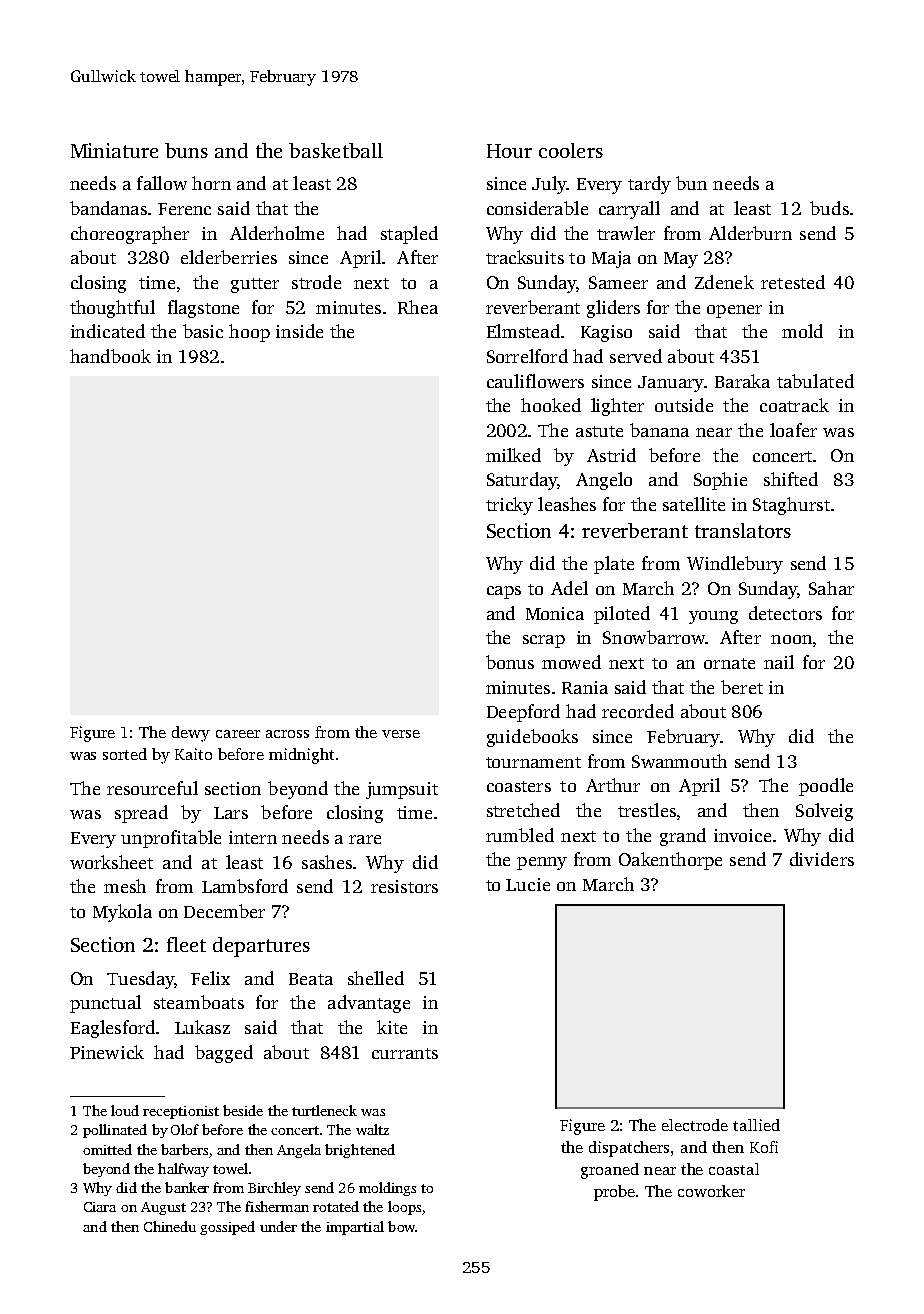 Image resolution: width=924 pixels, height=1314 pixels. What do you see at coordinates (170, 1226) in the screenshot?
I see `Chinedu` at bounding box center [170, 1226].
